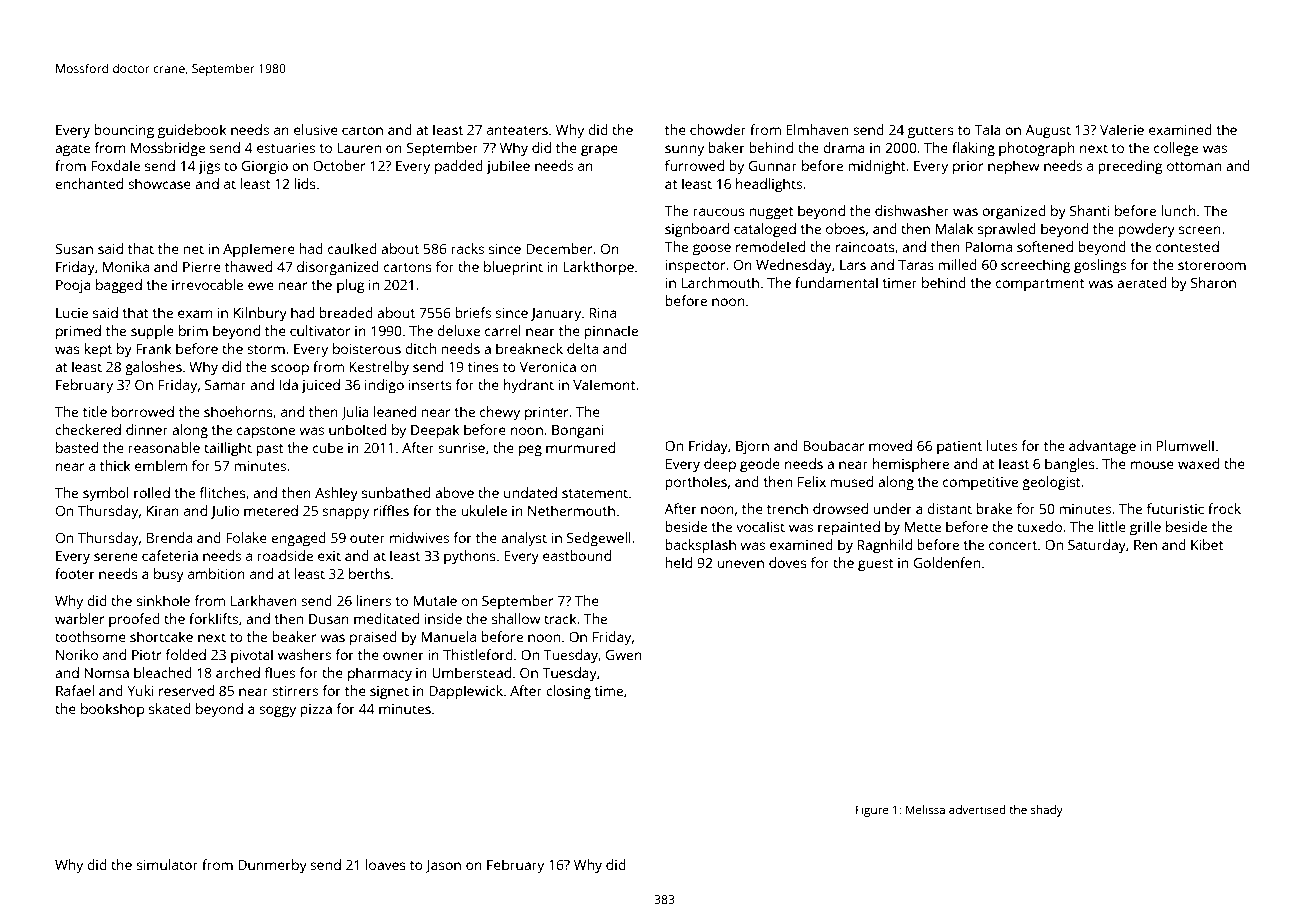 This image has height=924, width=1308. What do you see at coordinates (193, 330) in the image?
I see `brim` at bounding box center [193, 330].
